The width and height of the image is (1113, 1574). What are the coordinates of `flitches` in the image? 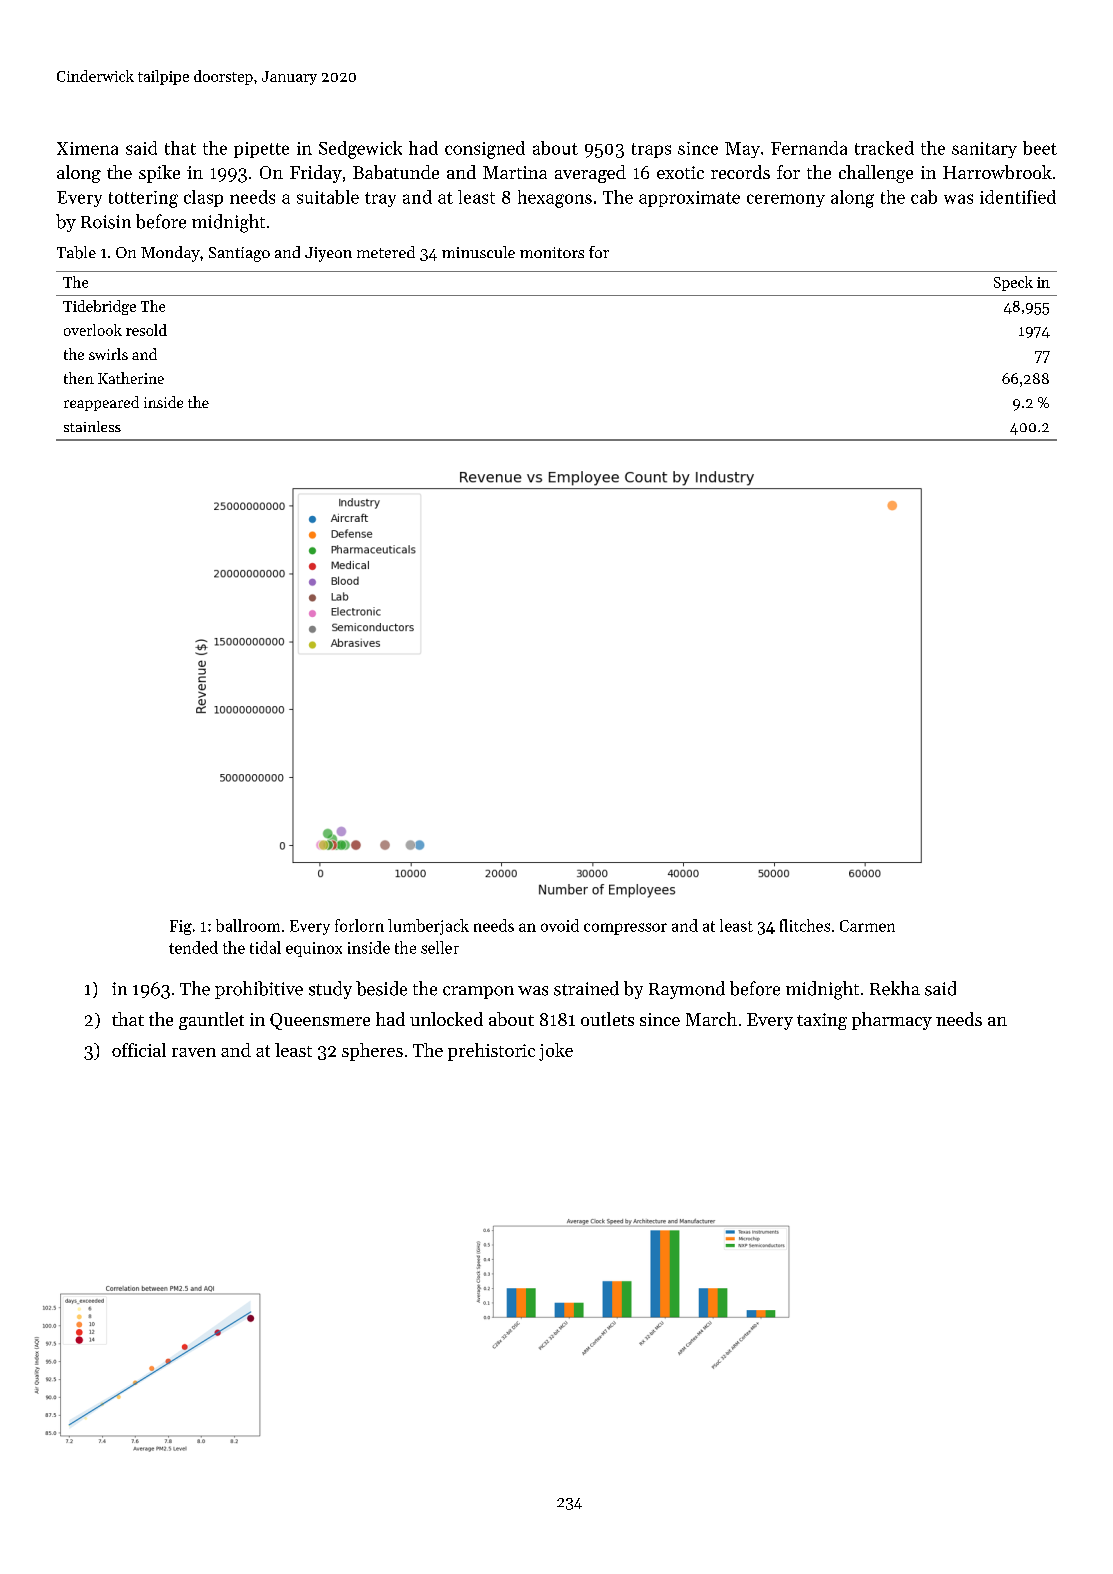 It's located at (805, 925).
